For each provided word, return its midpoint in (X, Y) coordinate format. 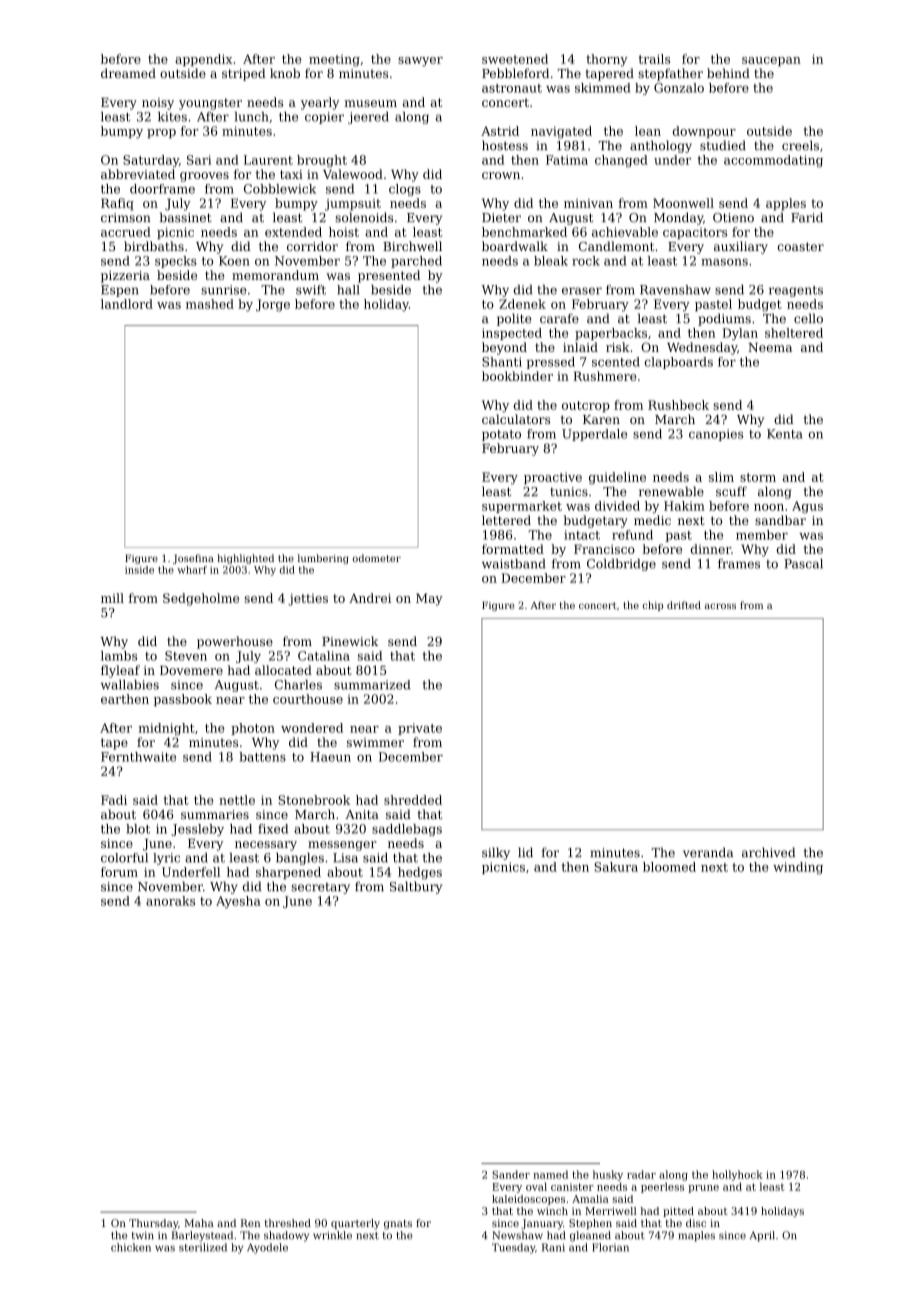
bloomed (669, 867)
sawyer (420, 62)
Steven (186, 656)
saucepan (771, 61)
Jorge (273, 305)
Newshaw (518, 1235)
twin (143, 1235)
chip (653, 606)
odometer (377, 558)
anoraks (170, 901)
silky (496, 853)
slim (721, 477)
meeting (334, 60)
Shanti (502, 362)
